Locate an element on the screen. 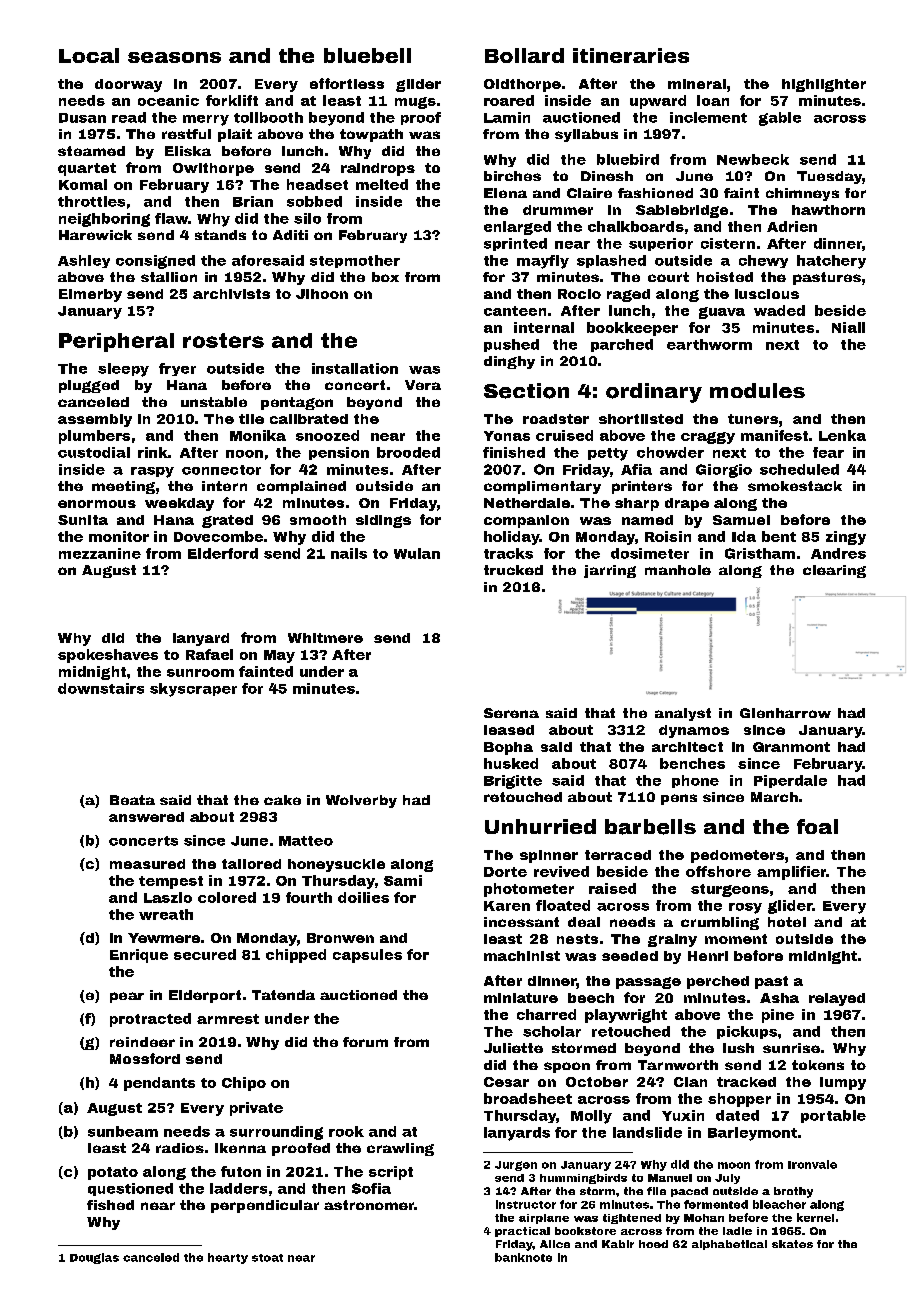  jarring is located at coordinates (610, 571).
